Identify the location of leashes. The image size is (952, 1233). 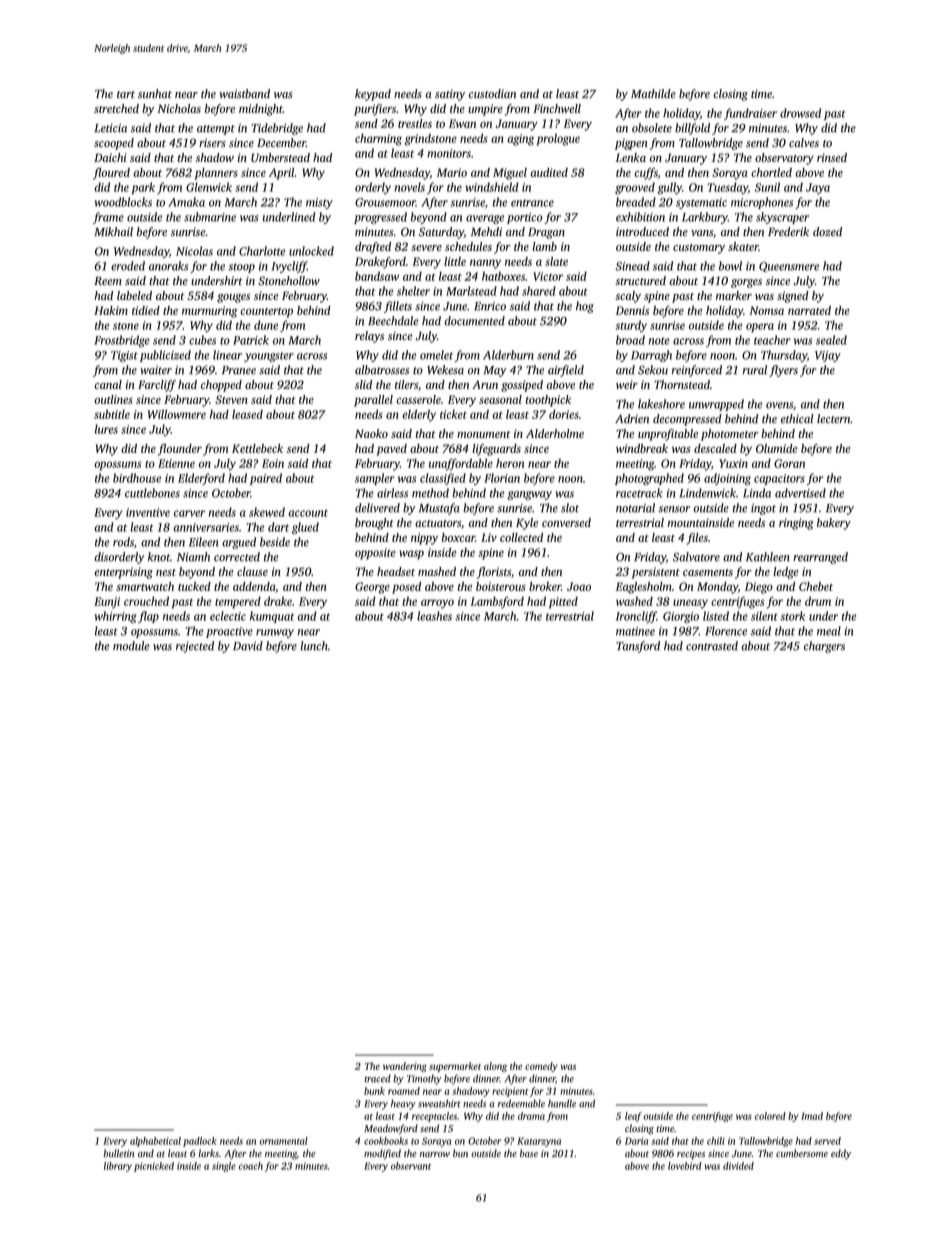
(434, 616).
